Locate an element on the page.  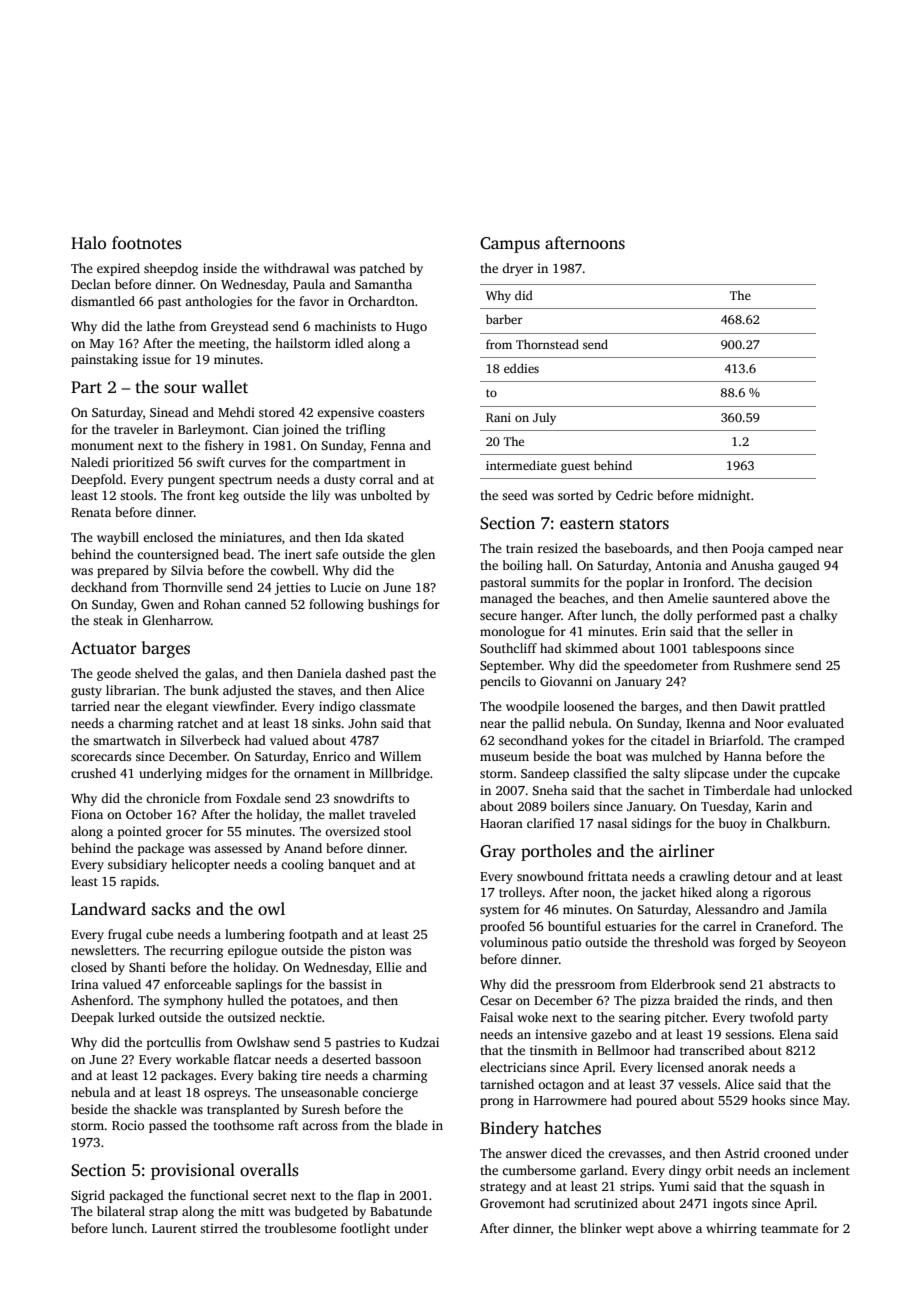
Paula is located at coordinates (309, 284).
